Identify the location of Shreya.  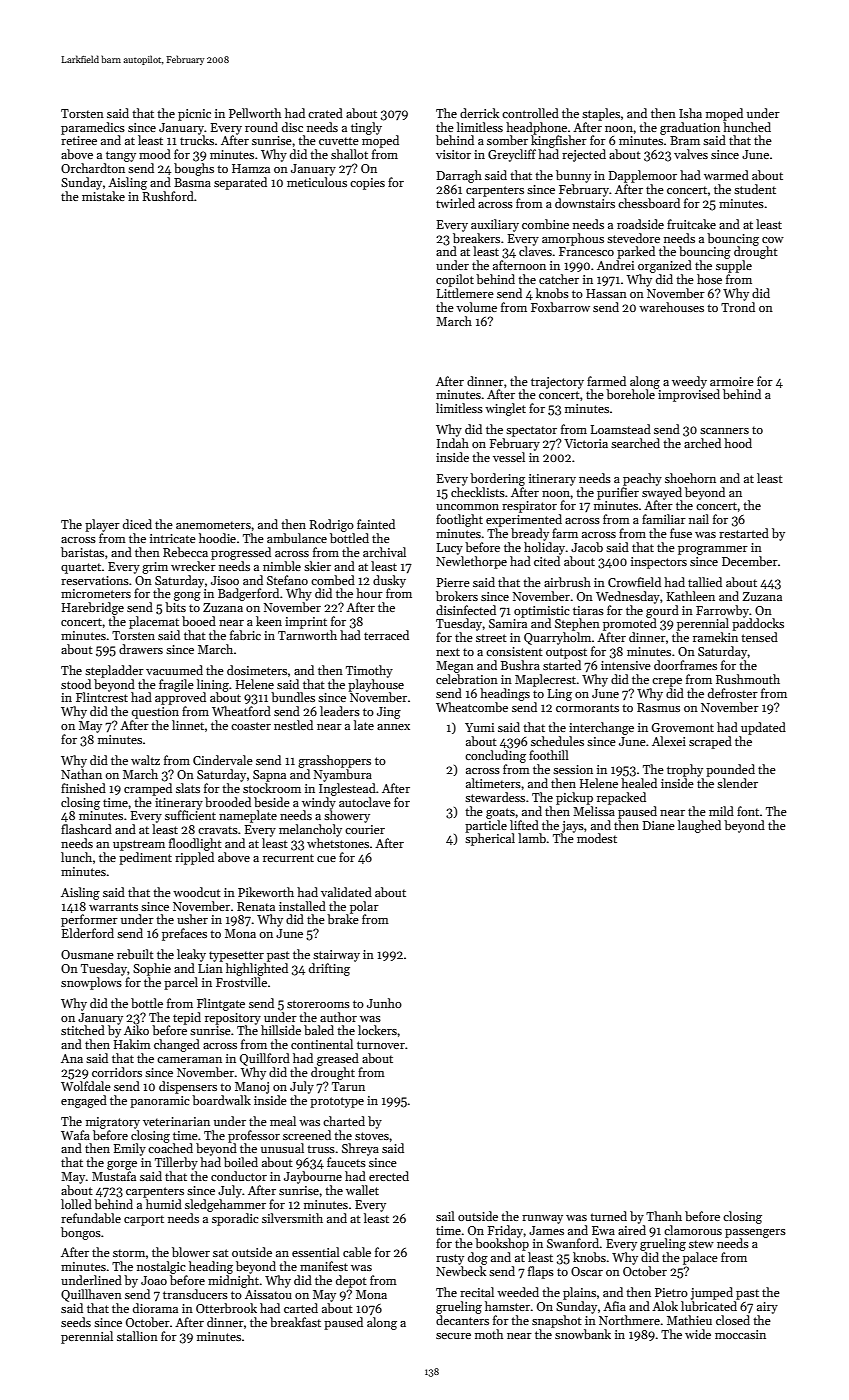
(360, 1149).
